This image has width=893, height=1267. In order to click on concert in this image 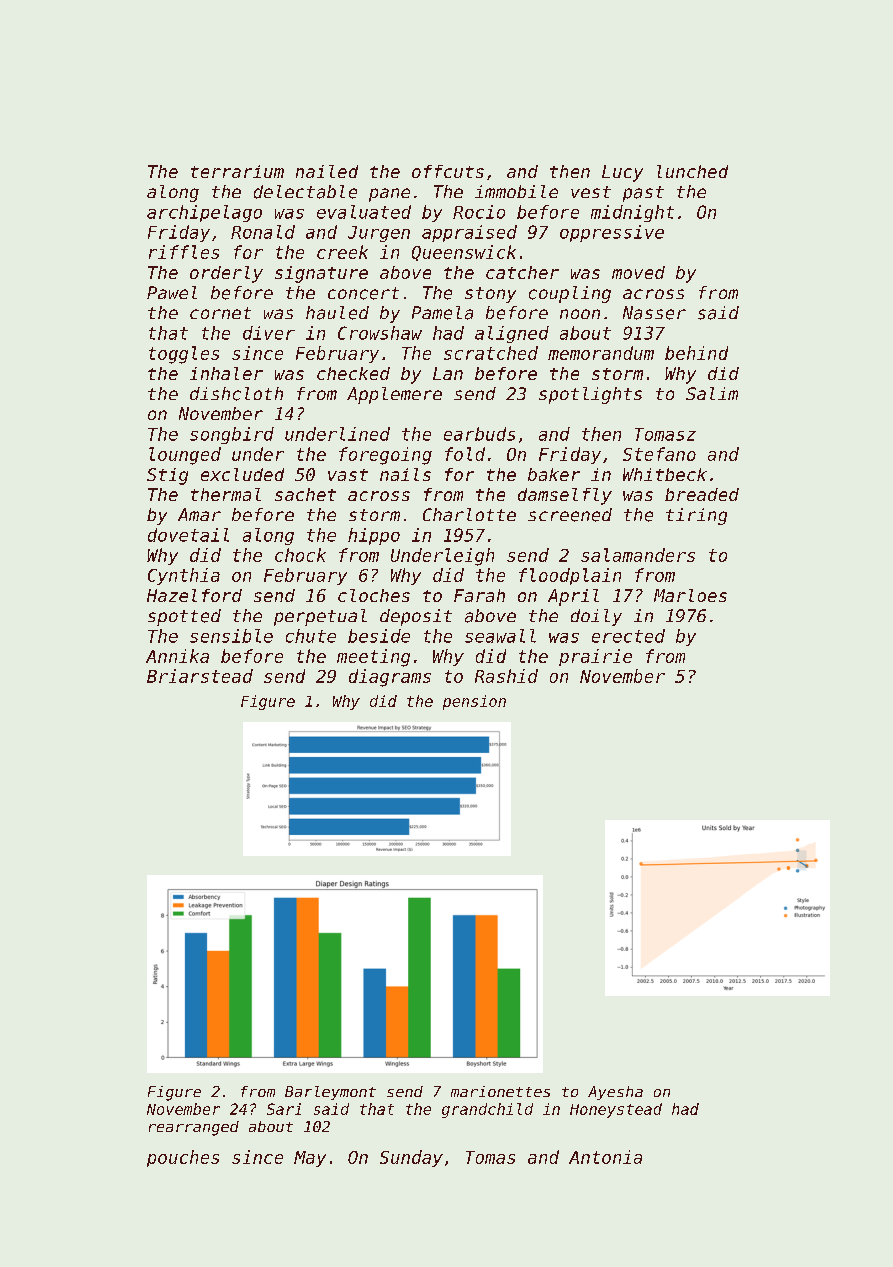, I will do `click(363, 293)`.
